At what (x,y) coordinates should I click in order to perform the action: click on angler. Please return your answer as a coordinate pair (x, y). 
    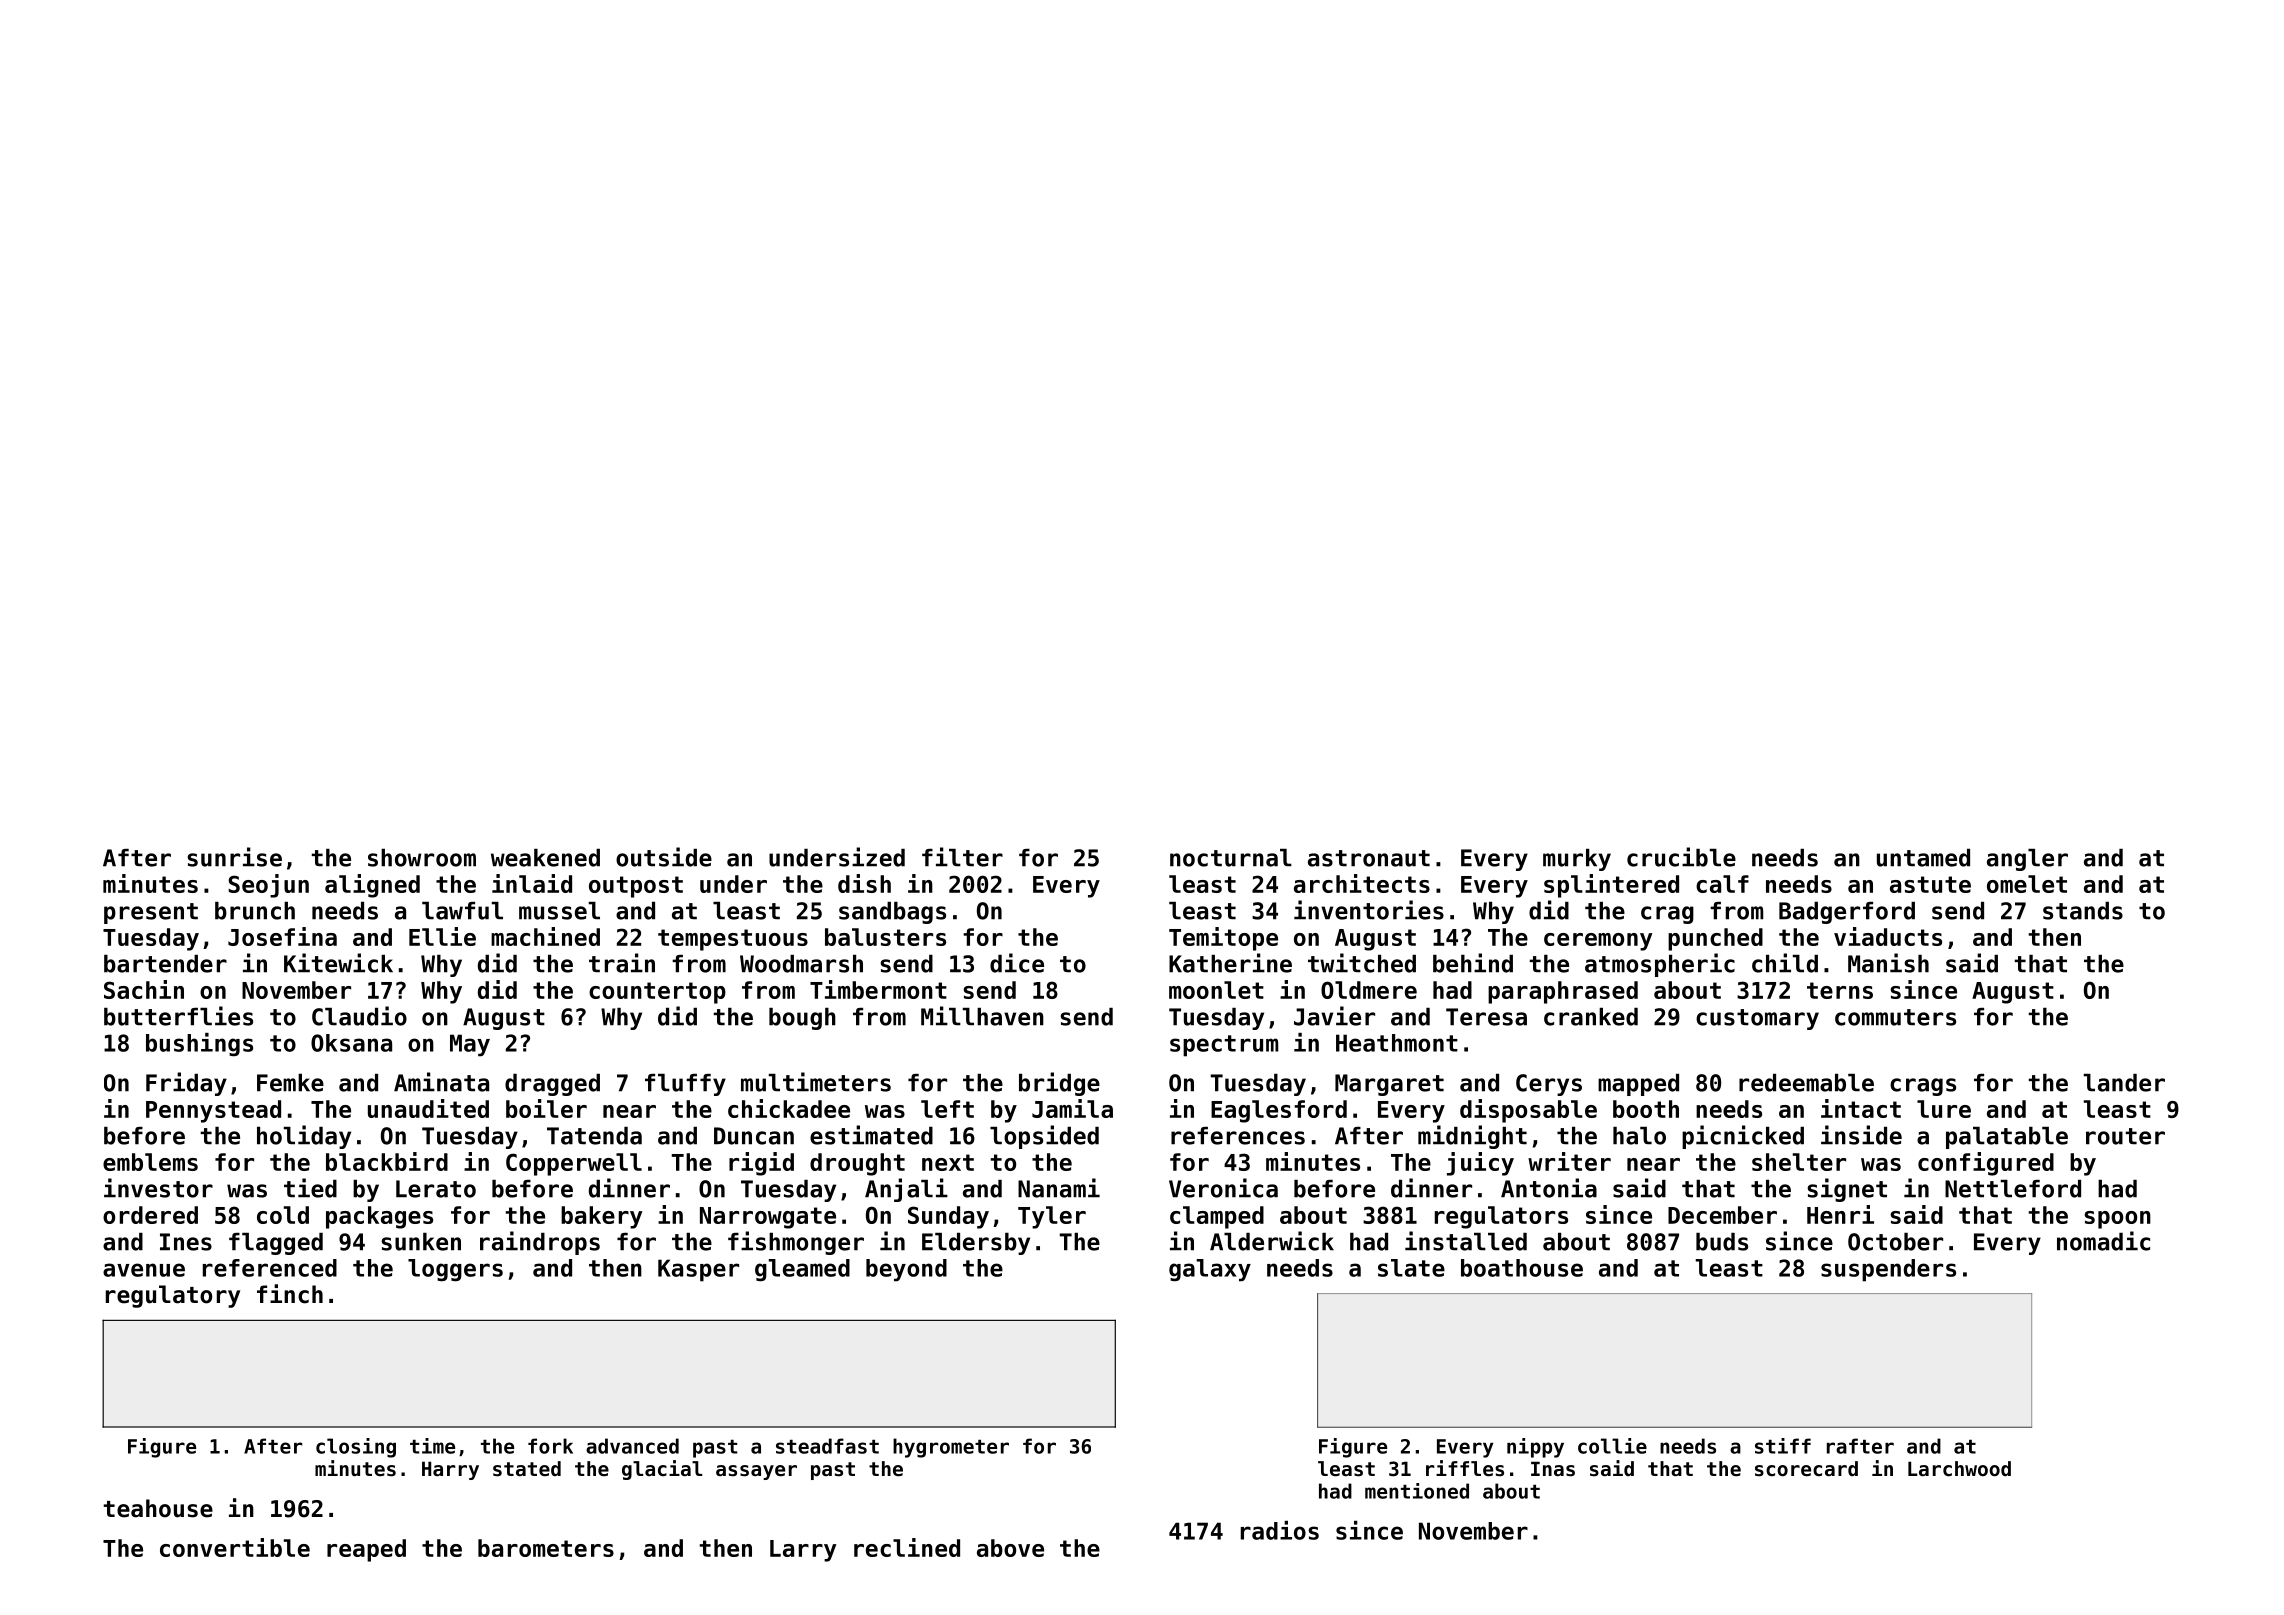
    Looking at the image, I should click on (2027, 860).
